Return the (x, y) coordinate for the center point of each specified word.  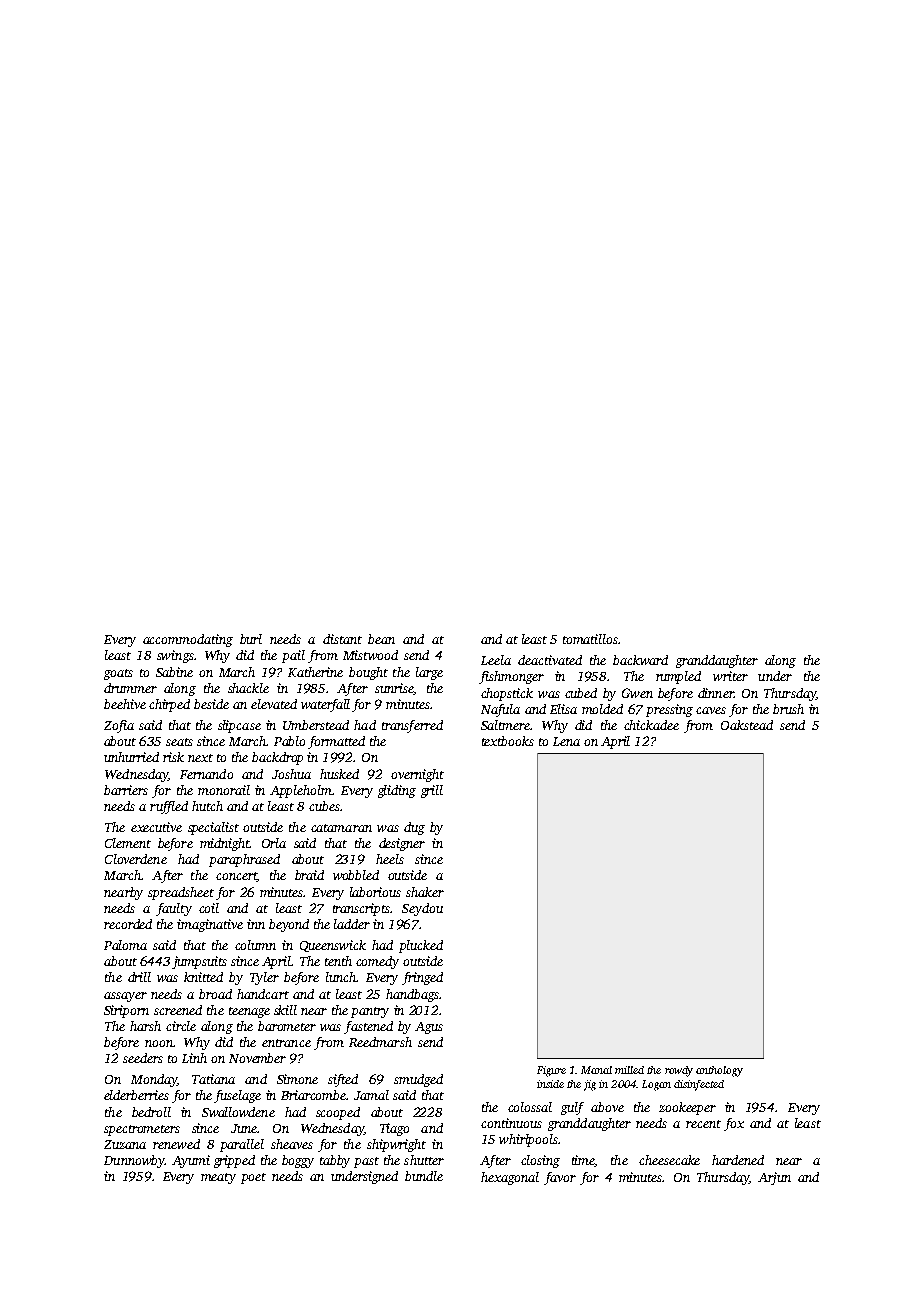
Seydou (422, 909)
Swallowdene (238, 1112)
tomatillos (590, 639)
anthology (719, 1071)
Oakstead (747, 725)
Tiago (394, 1129)
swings (175, 656)
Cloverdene (136, 859)
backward (640, 660)
